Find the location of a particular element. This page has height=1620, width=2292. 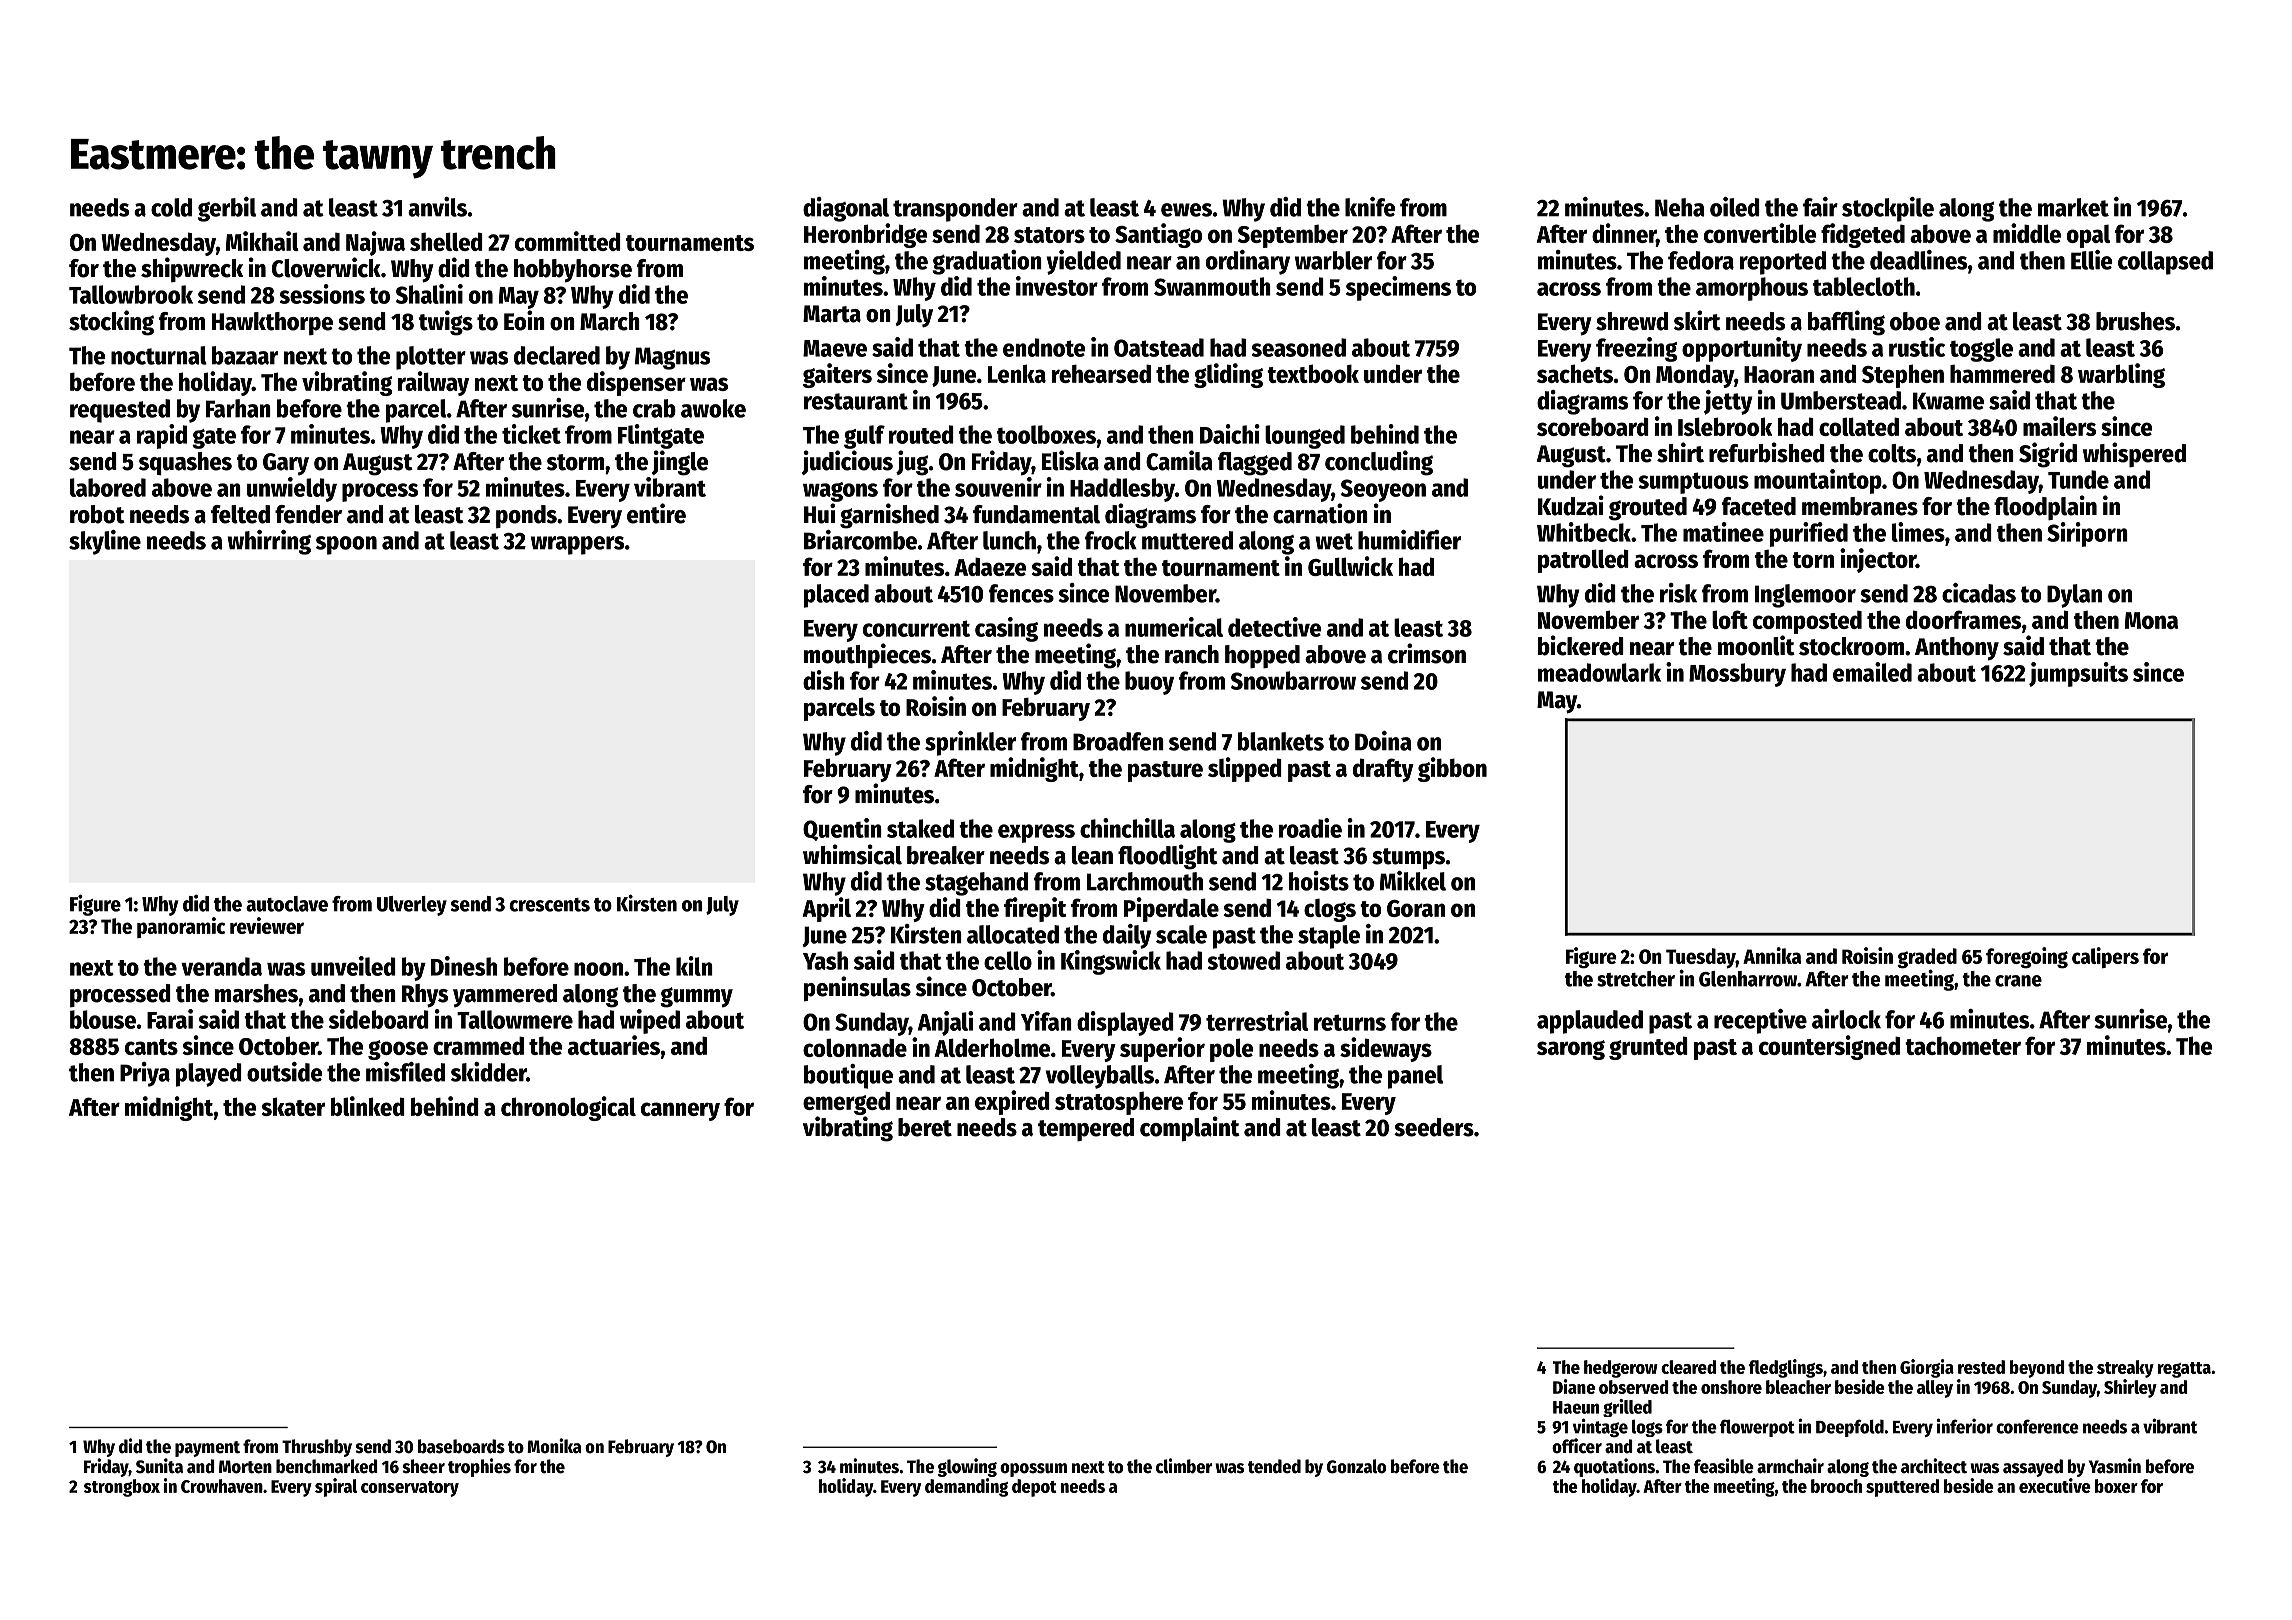

market is located at coordinates (2073, 207).
